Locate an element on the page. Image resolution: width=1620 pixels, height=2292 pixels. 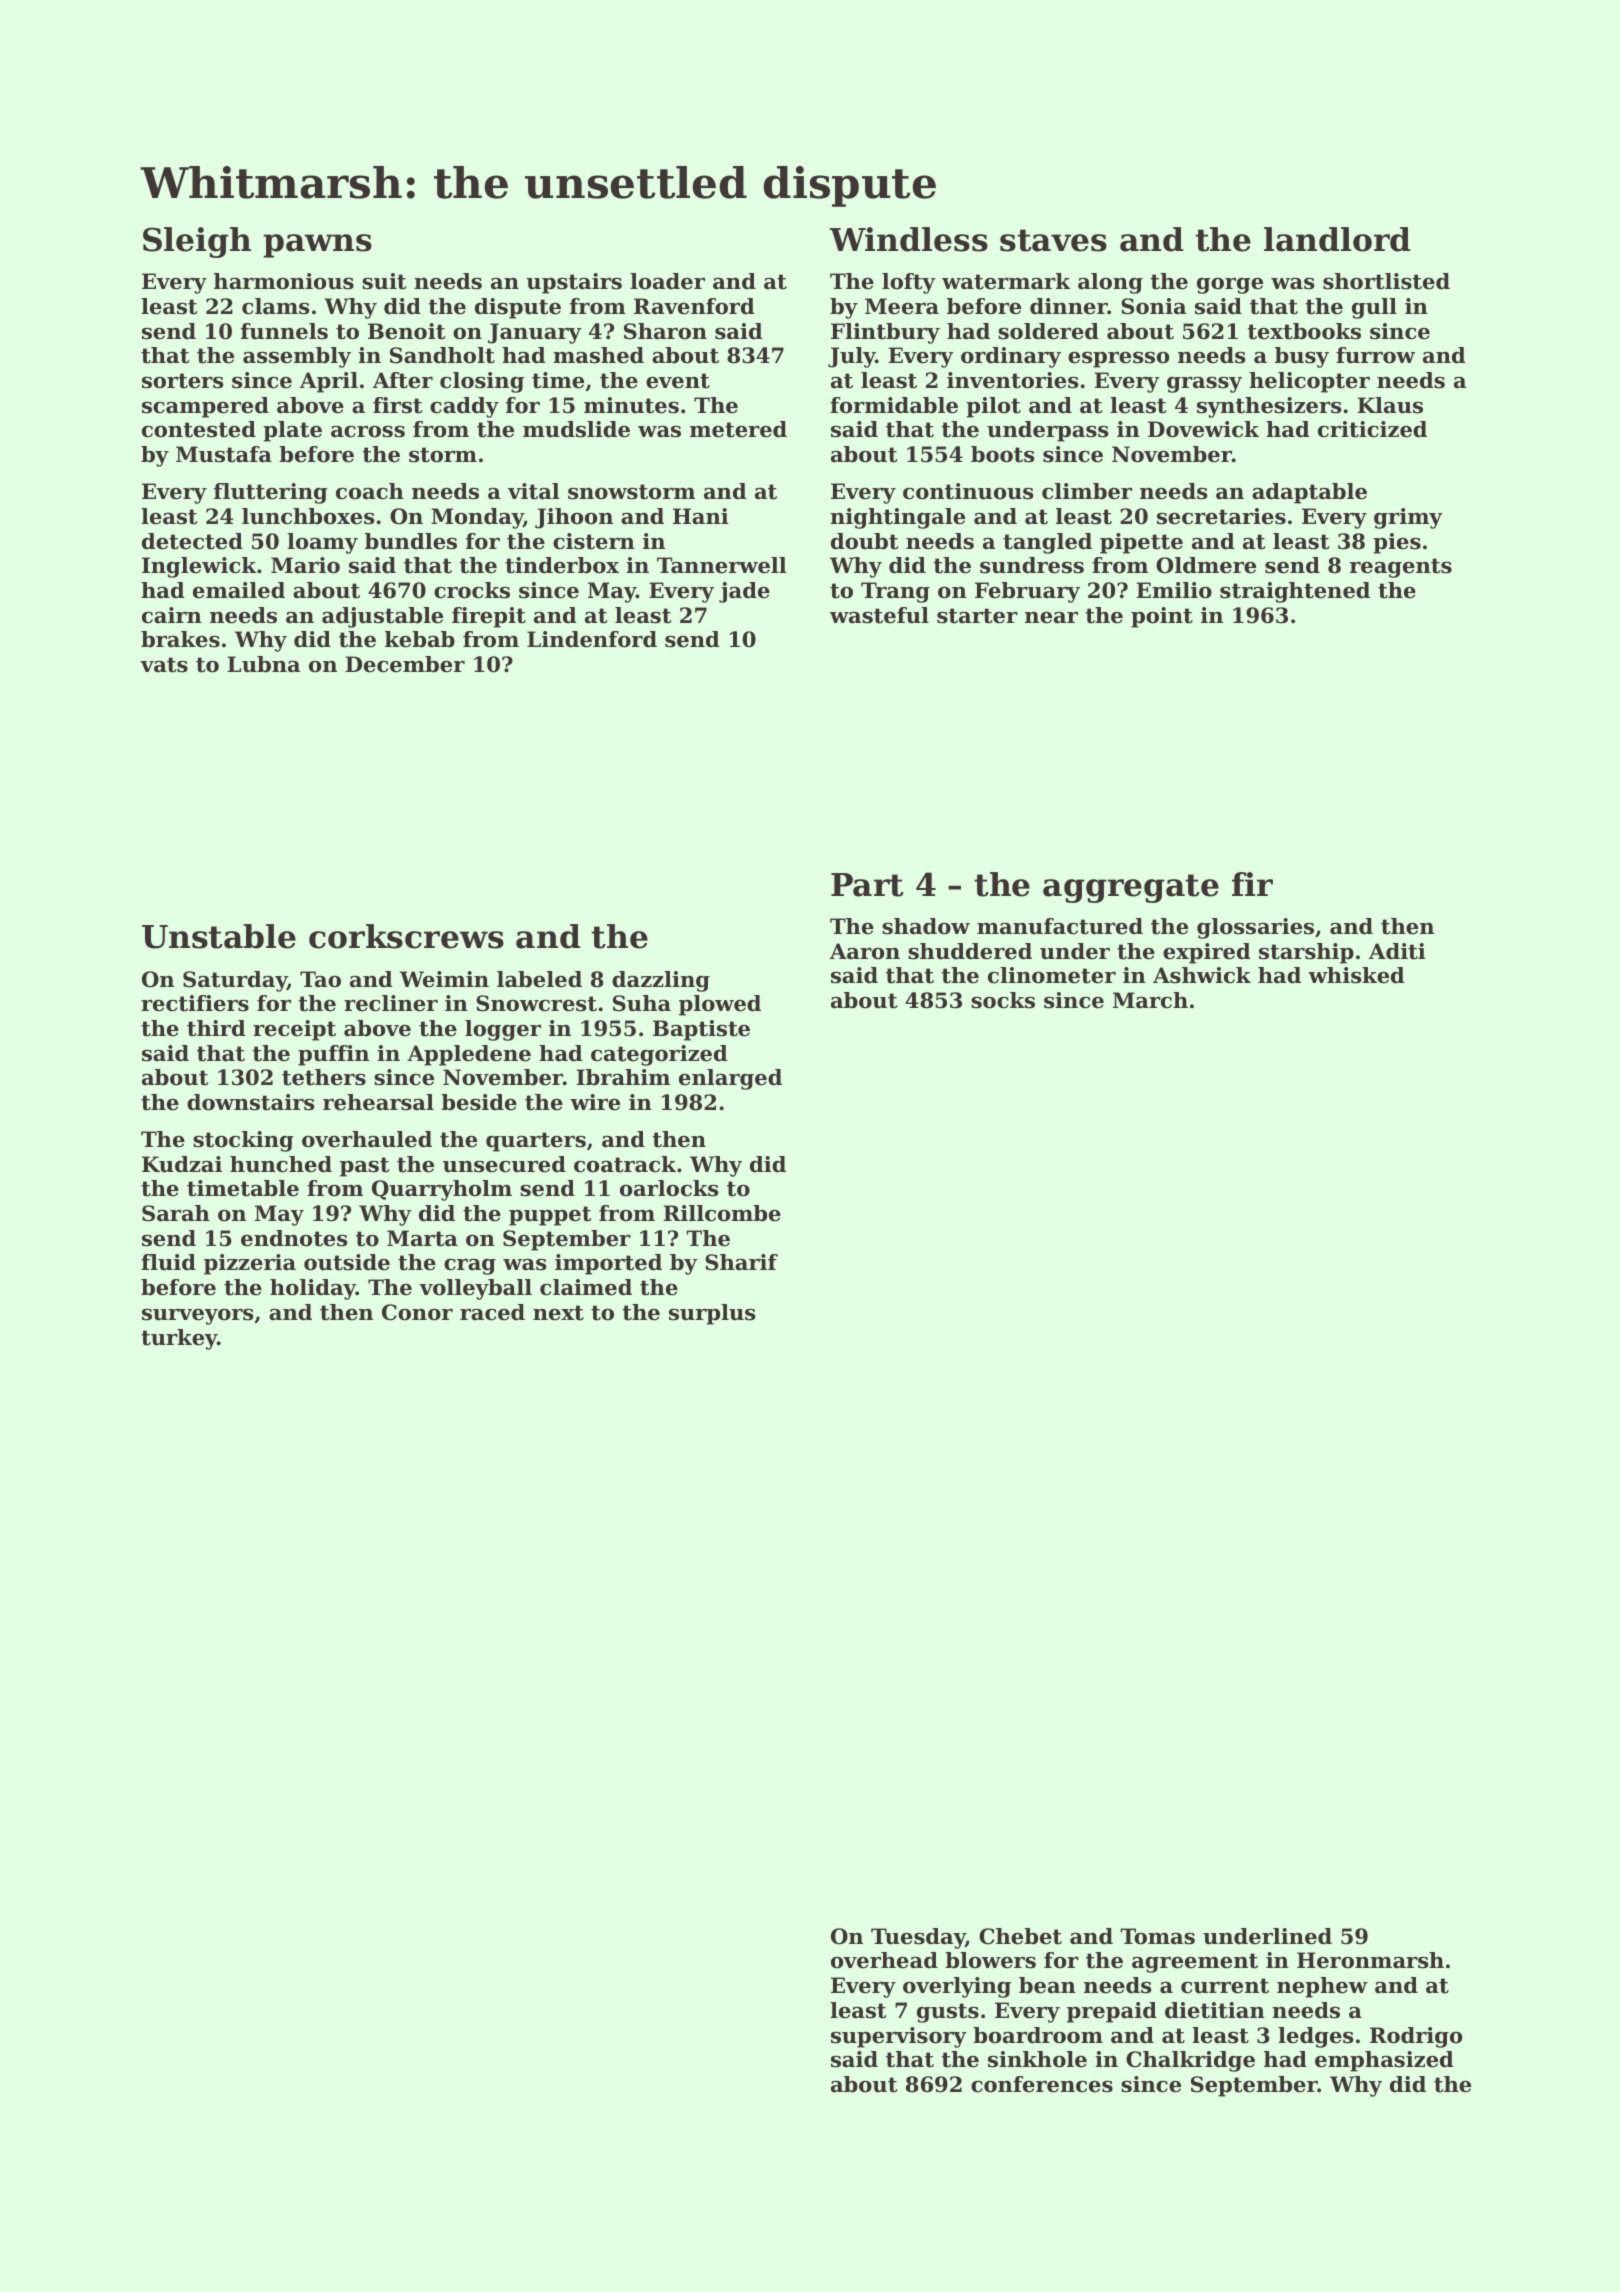
Windless is located at coordinates (909, 239).
